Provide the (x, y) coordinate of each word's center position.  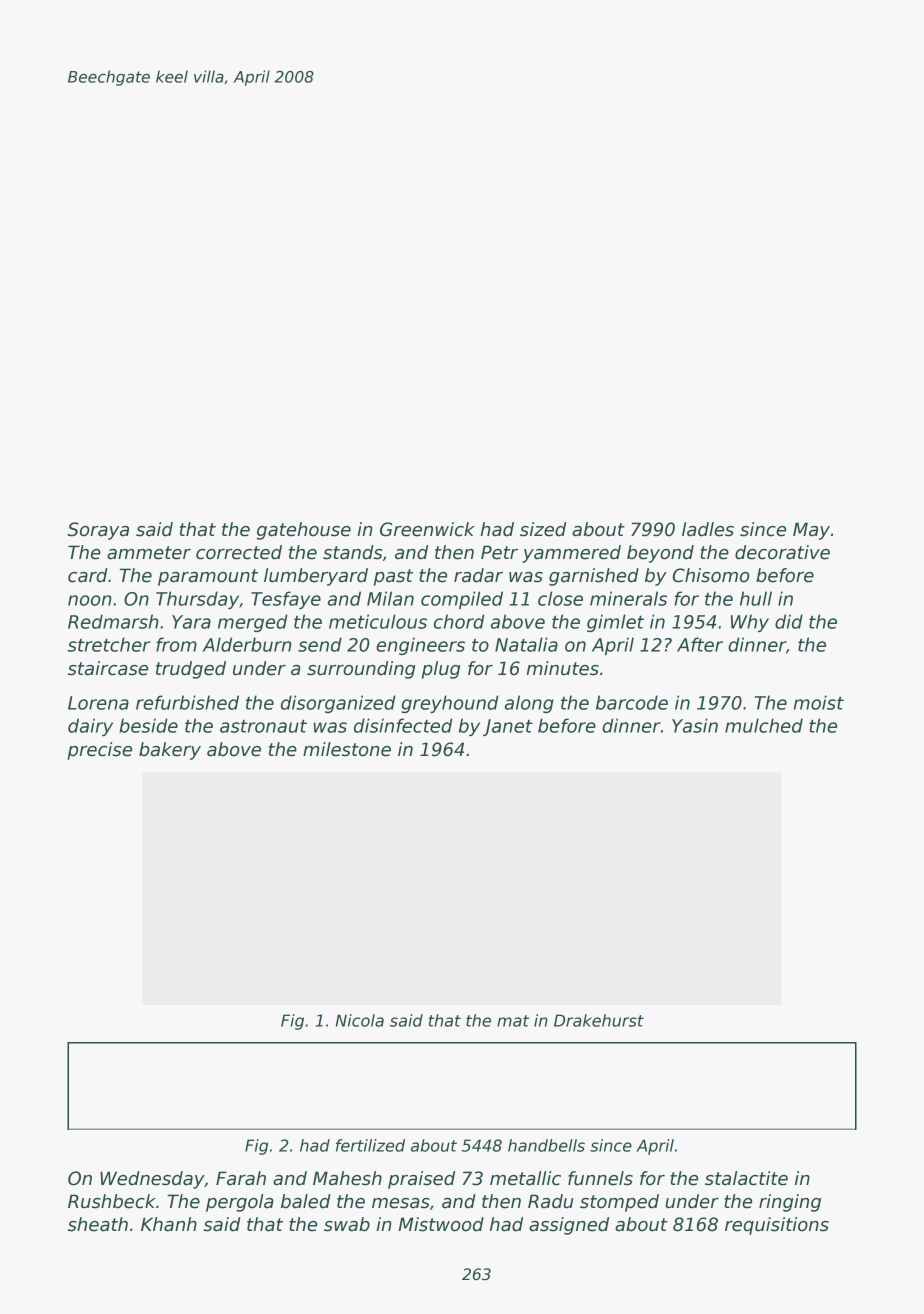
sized (543, 529)
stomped (619, 1203)
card (88, 575)
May (811, 531)
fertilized (370, 1145)
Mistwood (441, 1224)
